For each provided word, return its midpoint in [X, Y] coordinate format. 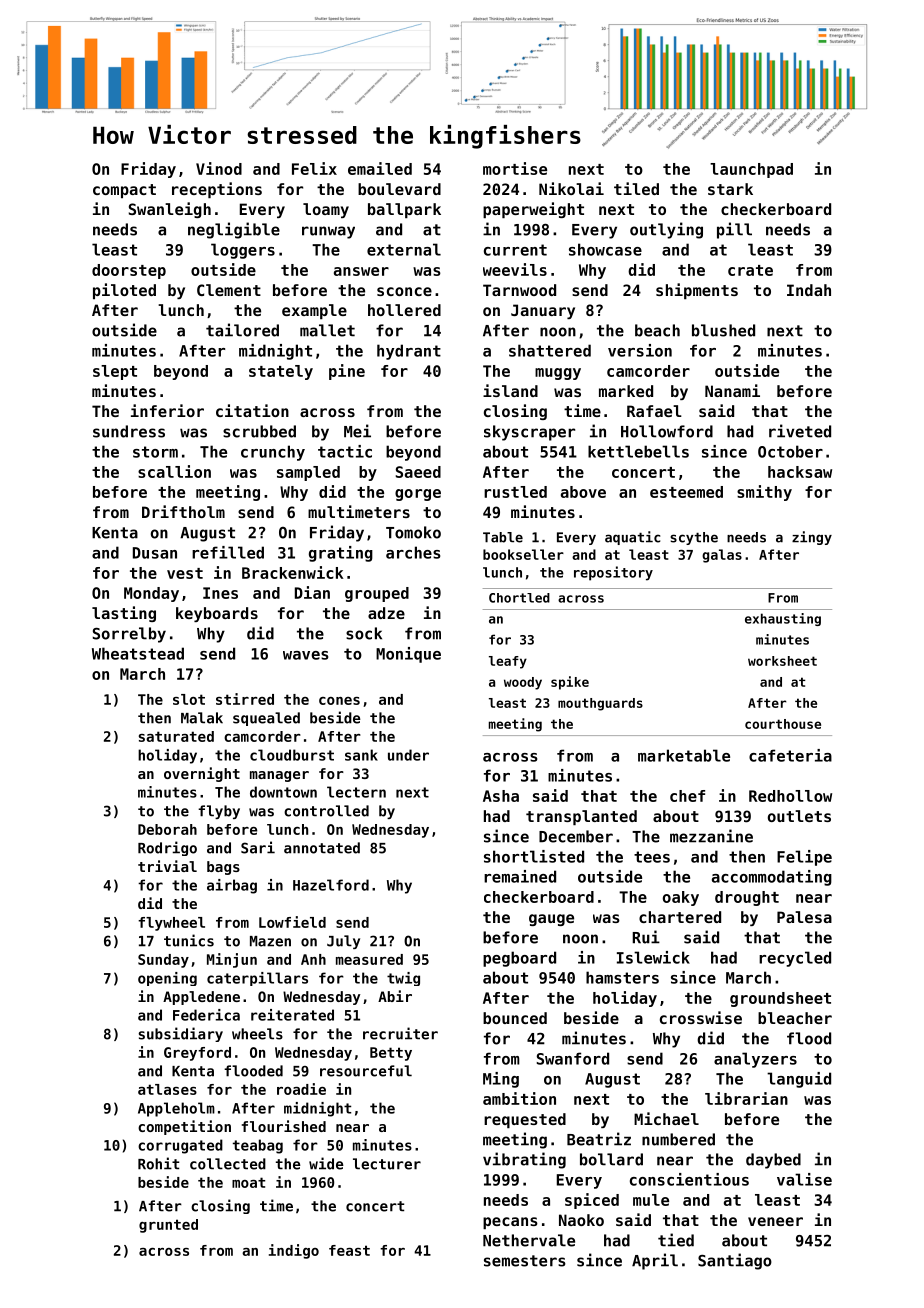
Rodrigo [167, 848]
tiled [636, 188]
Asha [501, 796]
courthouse [783, 724]
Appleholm [176, 1109]
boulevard [399, 189]
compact [124, 191]
